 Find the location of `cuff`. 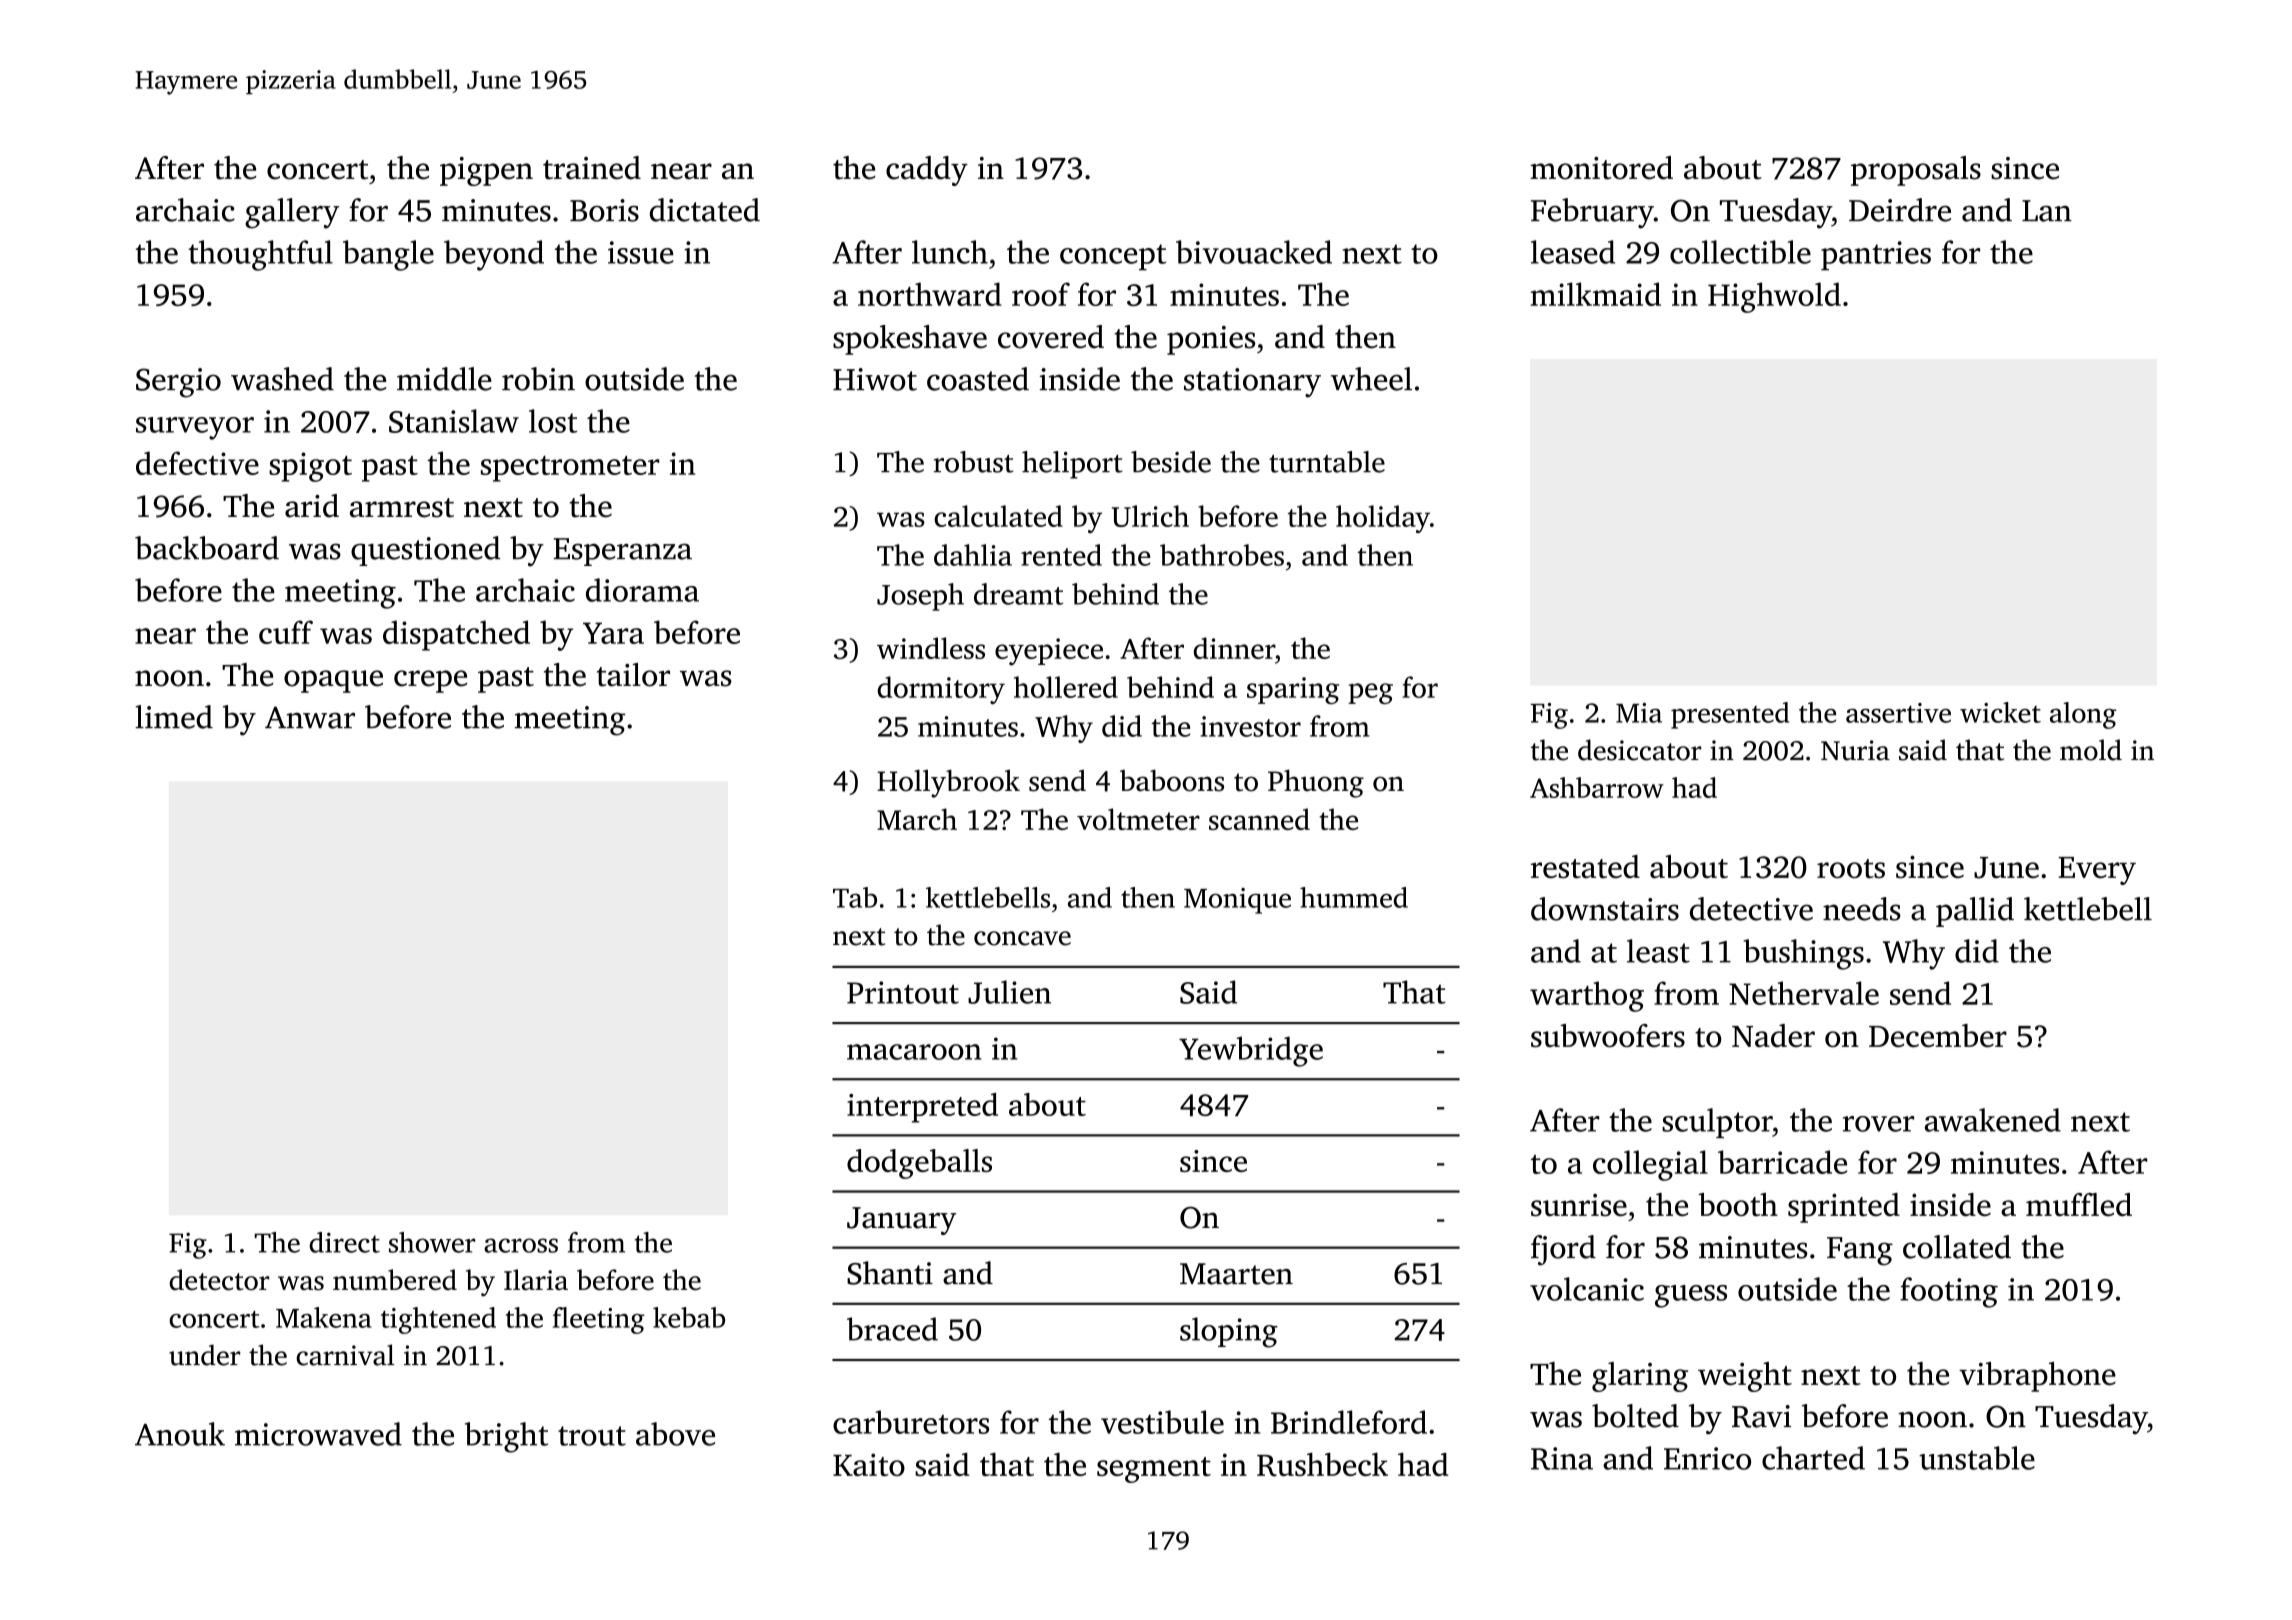

cuff is located at coordinates (286, 632).
